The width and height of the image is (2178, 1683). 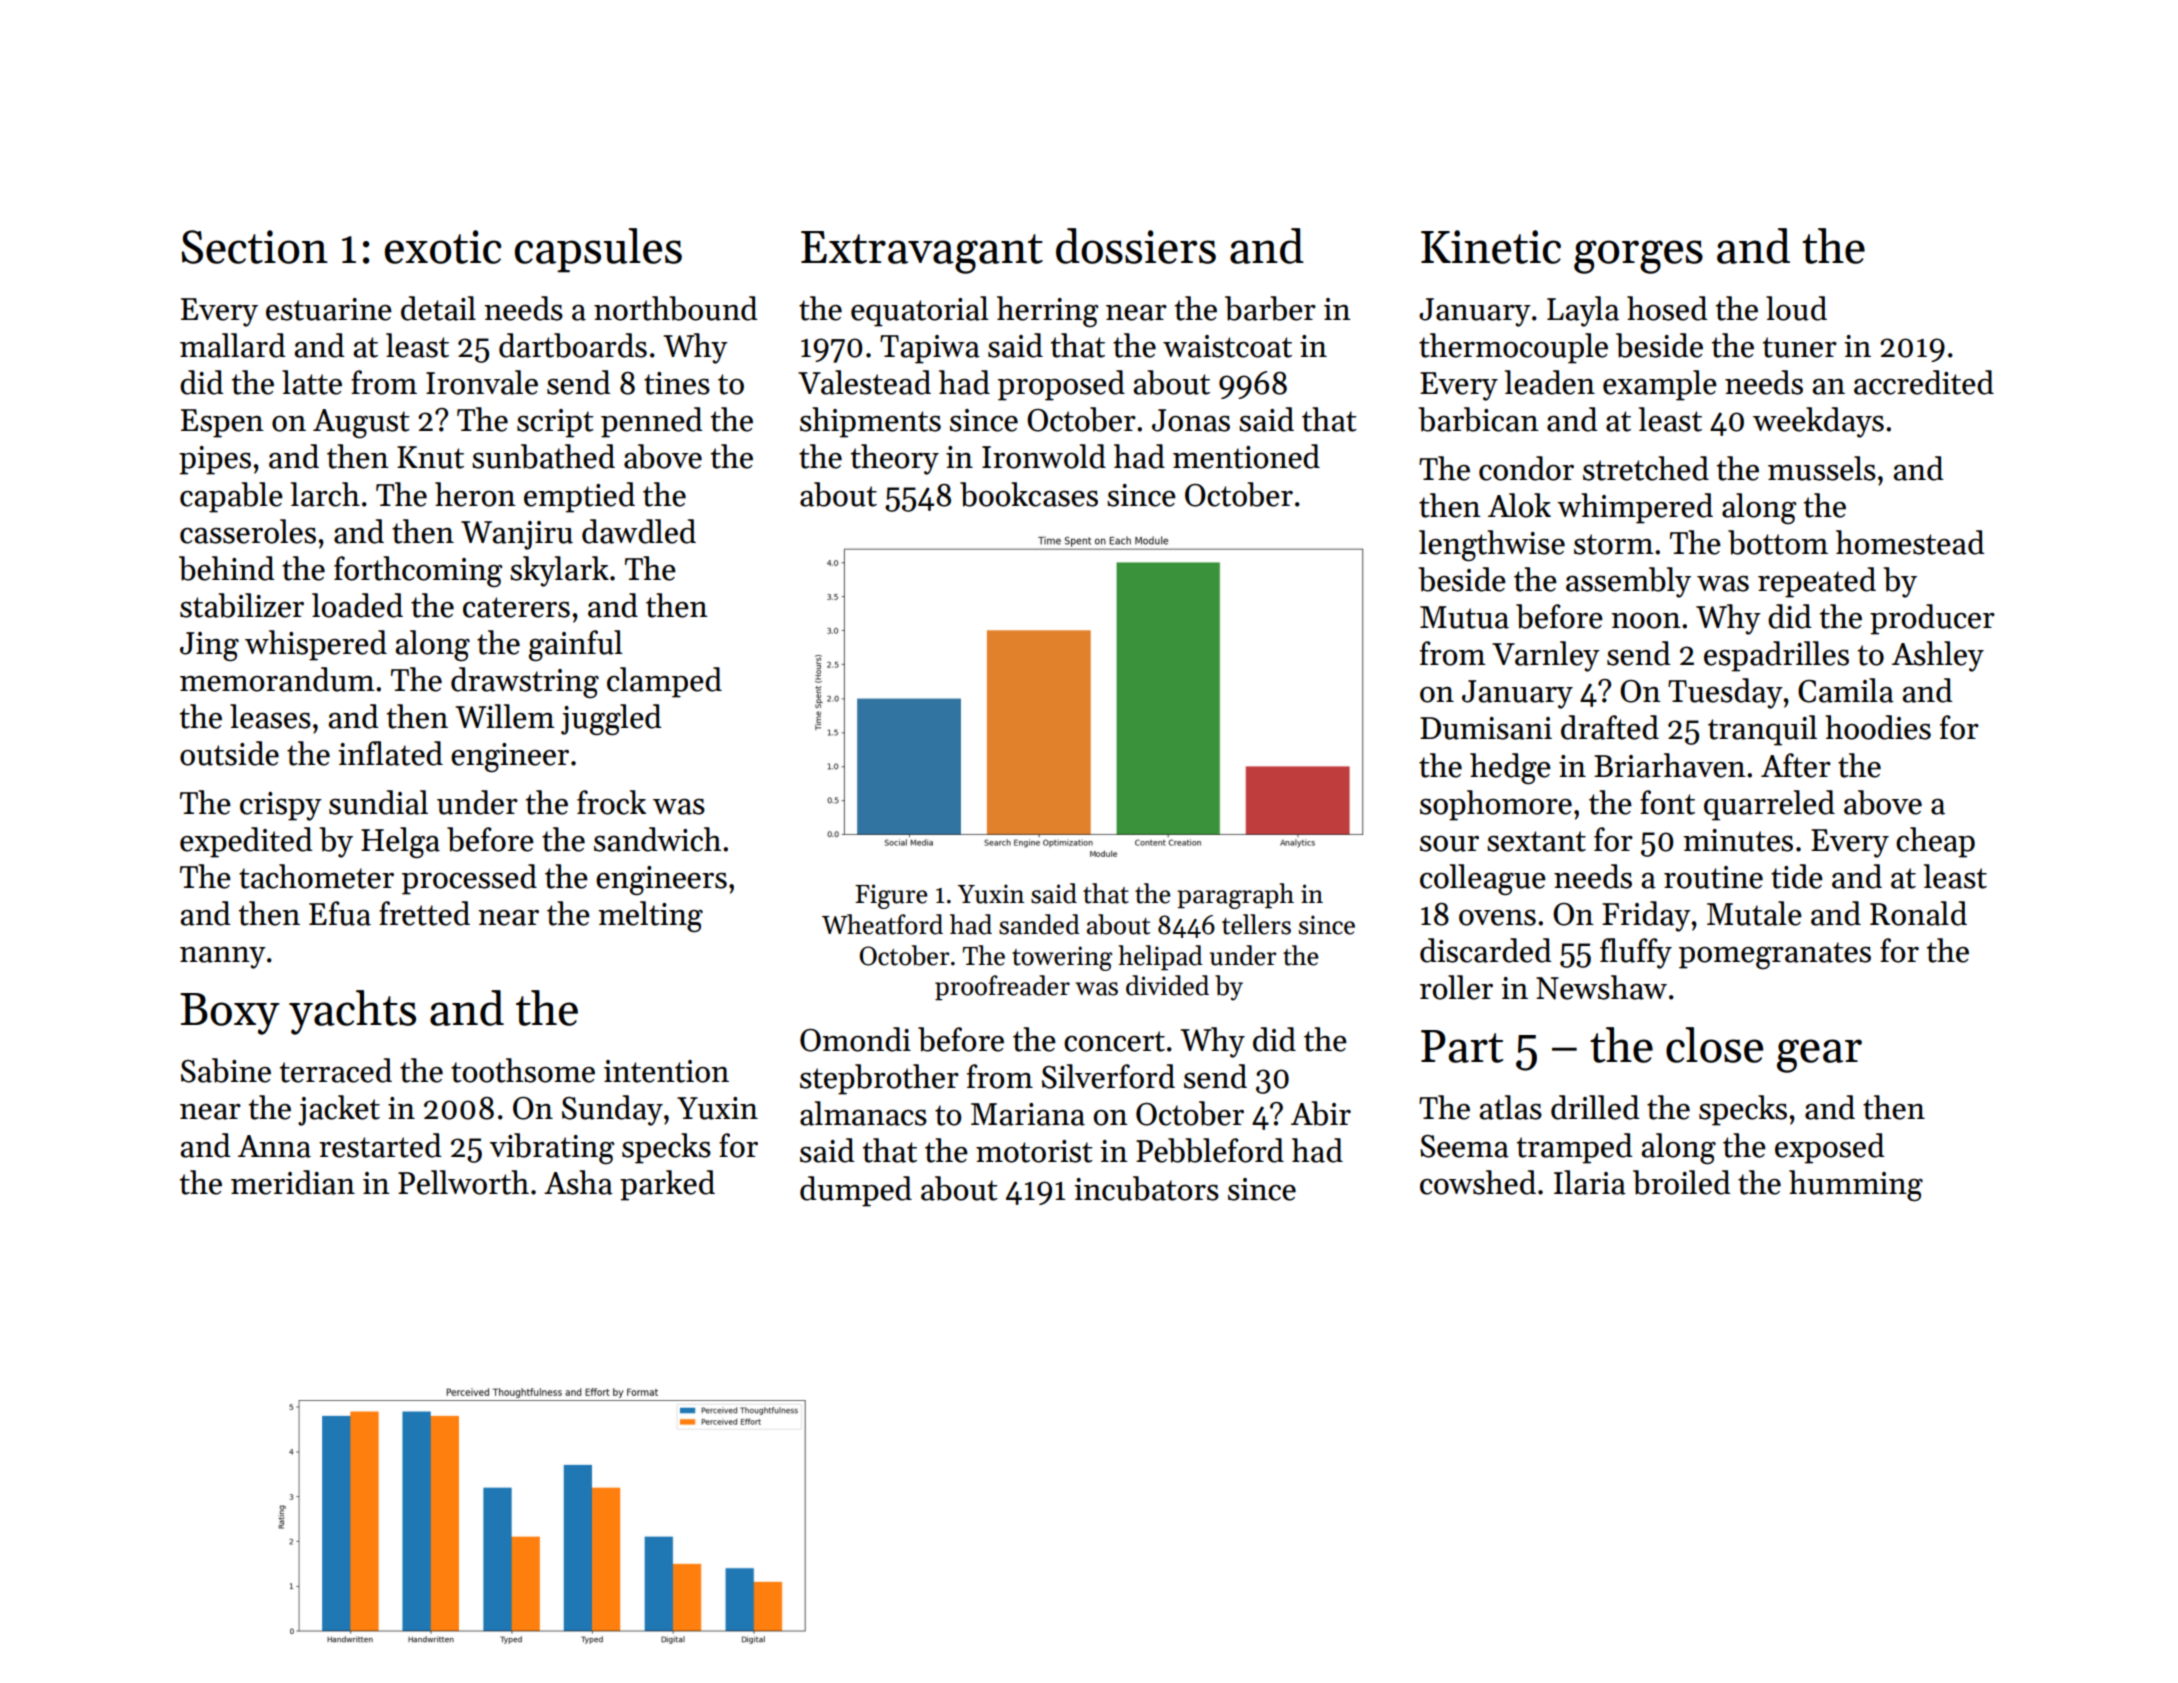 I want to click on outside, so click(x=229, y=753).
